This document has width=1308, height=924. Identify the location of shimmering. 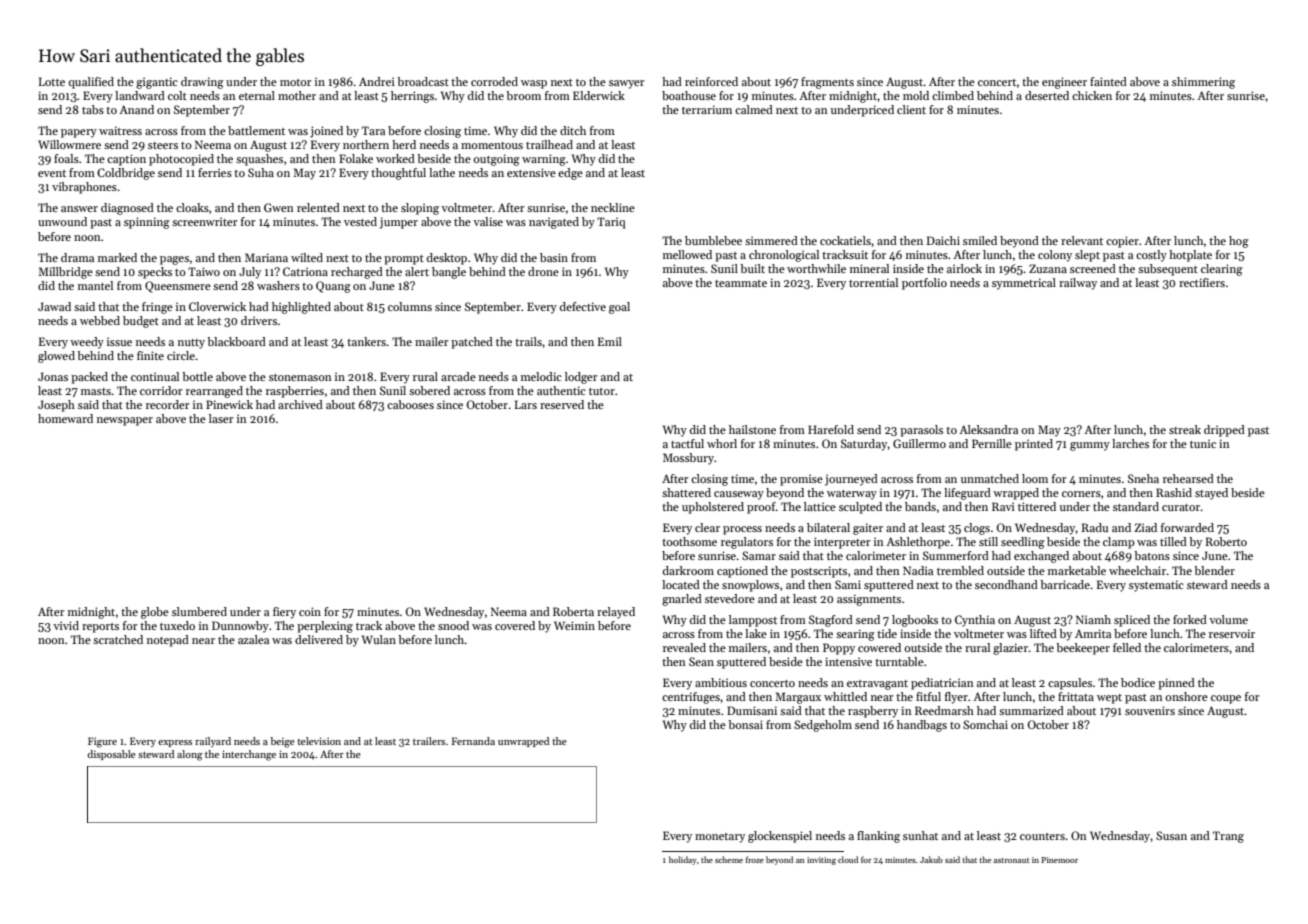
(1203, 83).
